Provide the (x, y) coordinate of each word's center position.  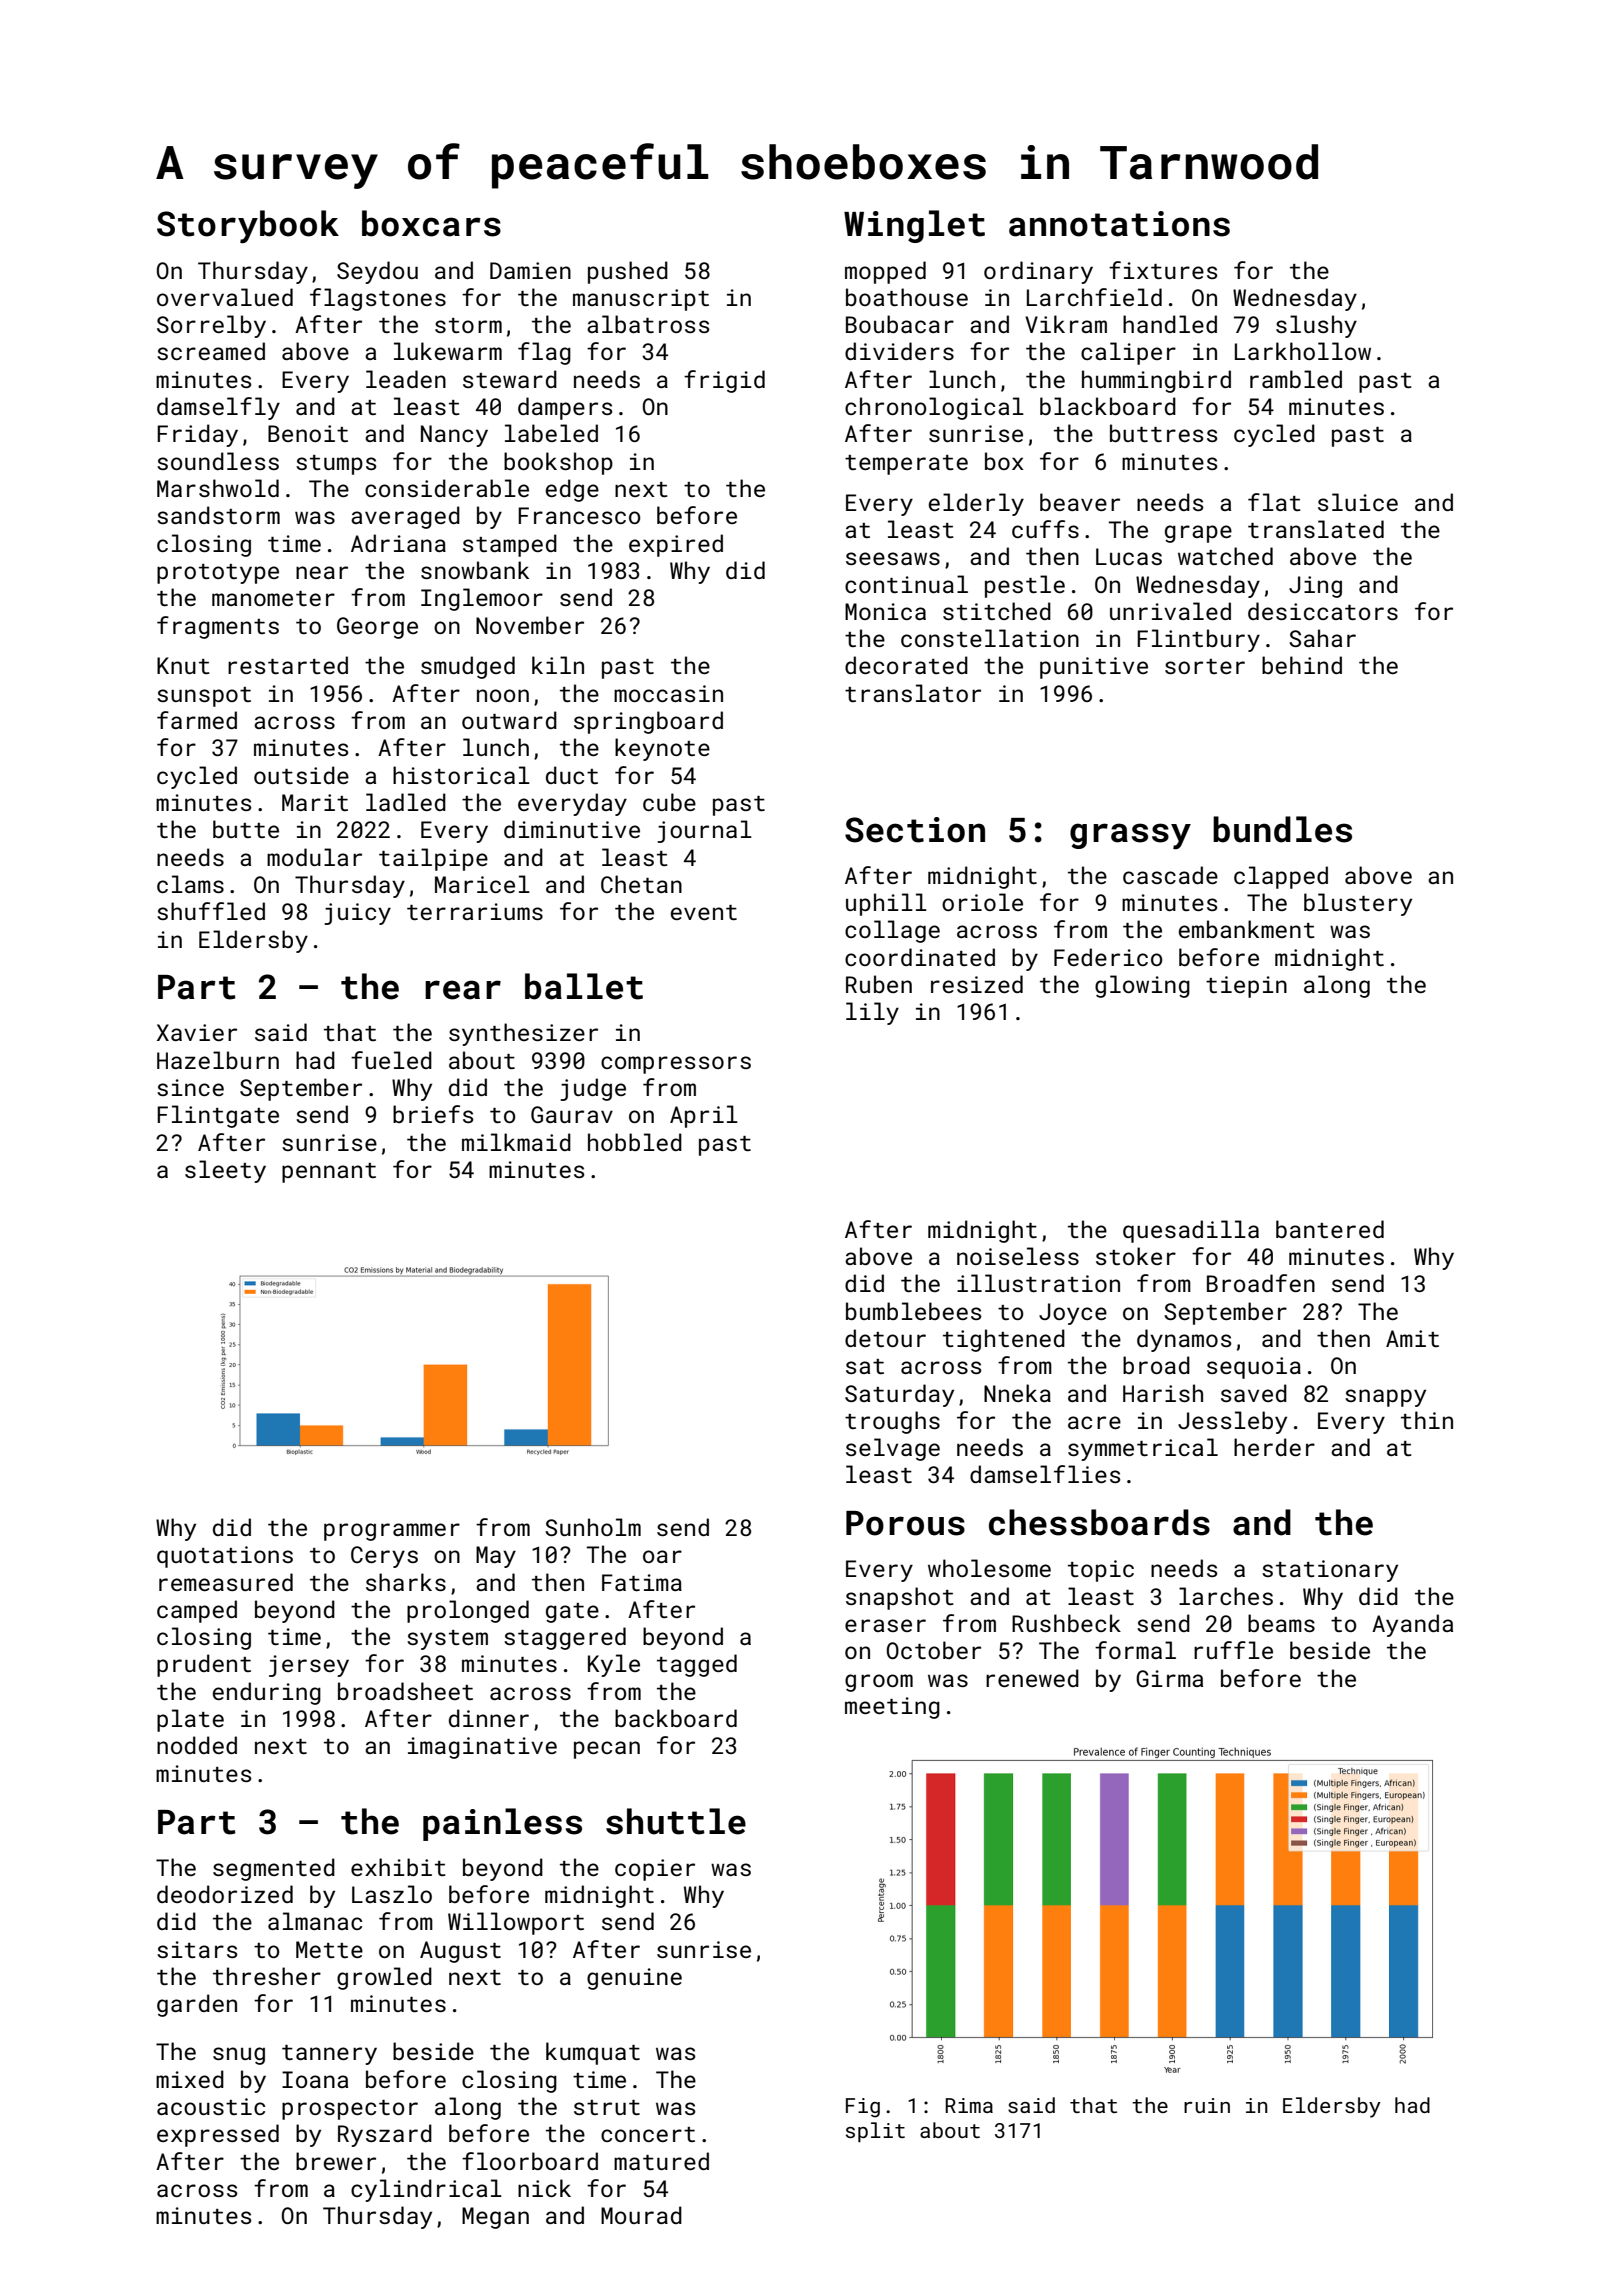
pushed (628, 272)
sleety (225, 1171)
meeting (892, 1708)
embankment (1247, 929)
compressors (676, 1065)
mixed (190, 2079)
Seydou (377, 272)
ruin (1207, 2105)
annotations (1119, 224)
